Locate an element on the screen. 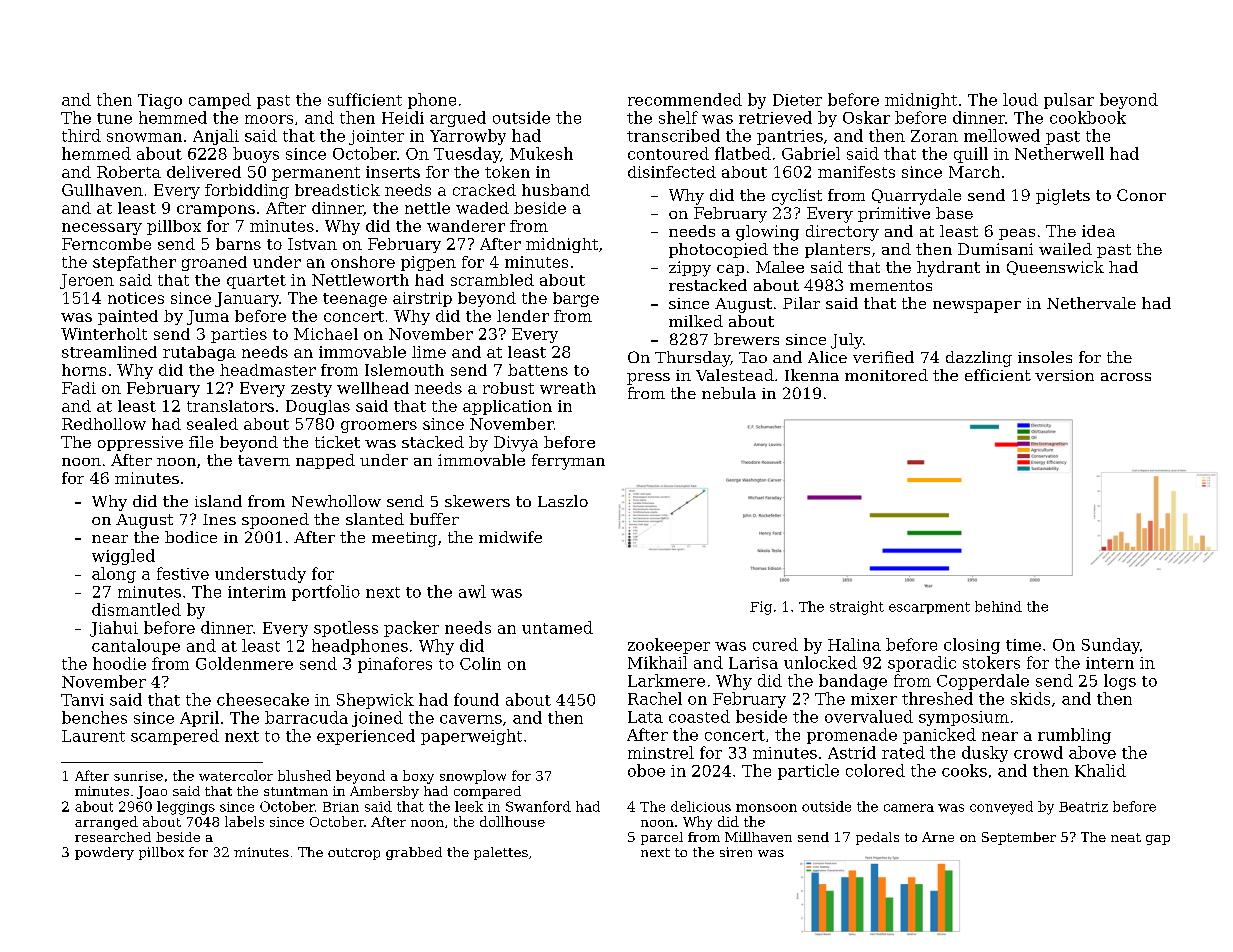 Image resolution: width=1233 pixels, height=952 pixels. camped is located at coordinates (220, 101).
